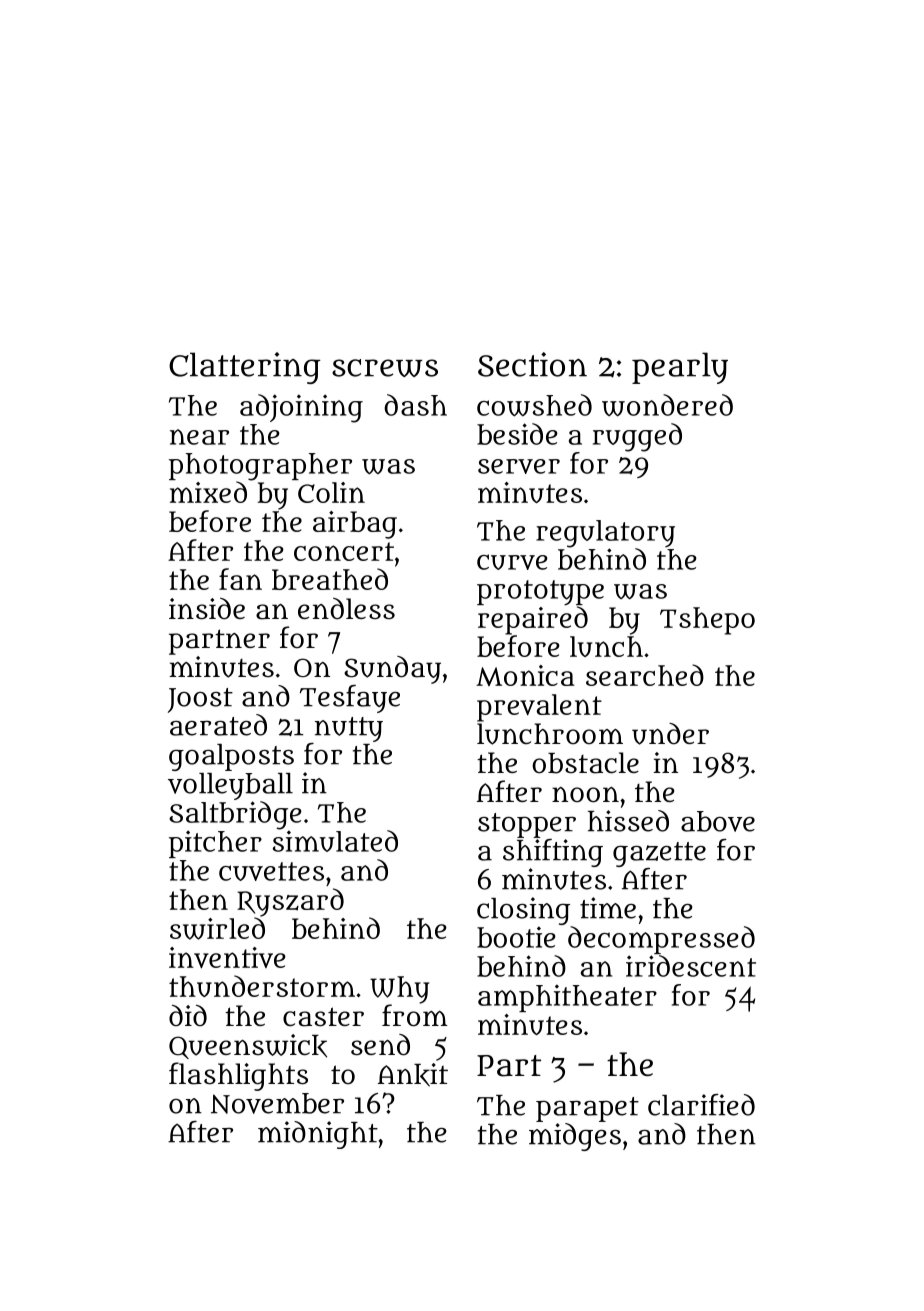  What do you see at coordinates (218, 725) in the screenshot?
I see `aerated` at bounding box center [218, 725].
